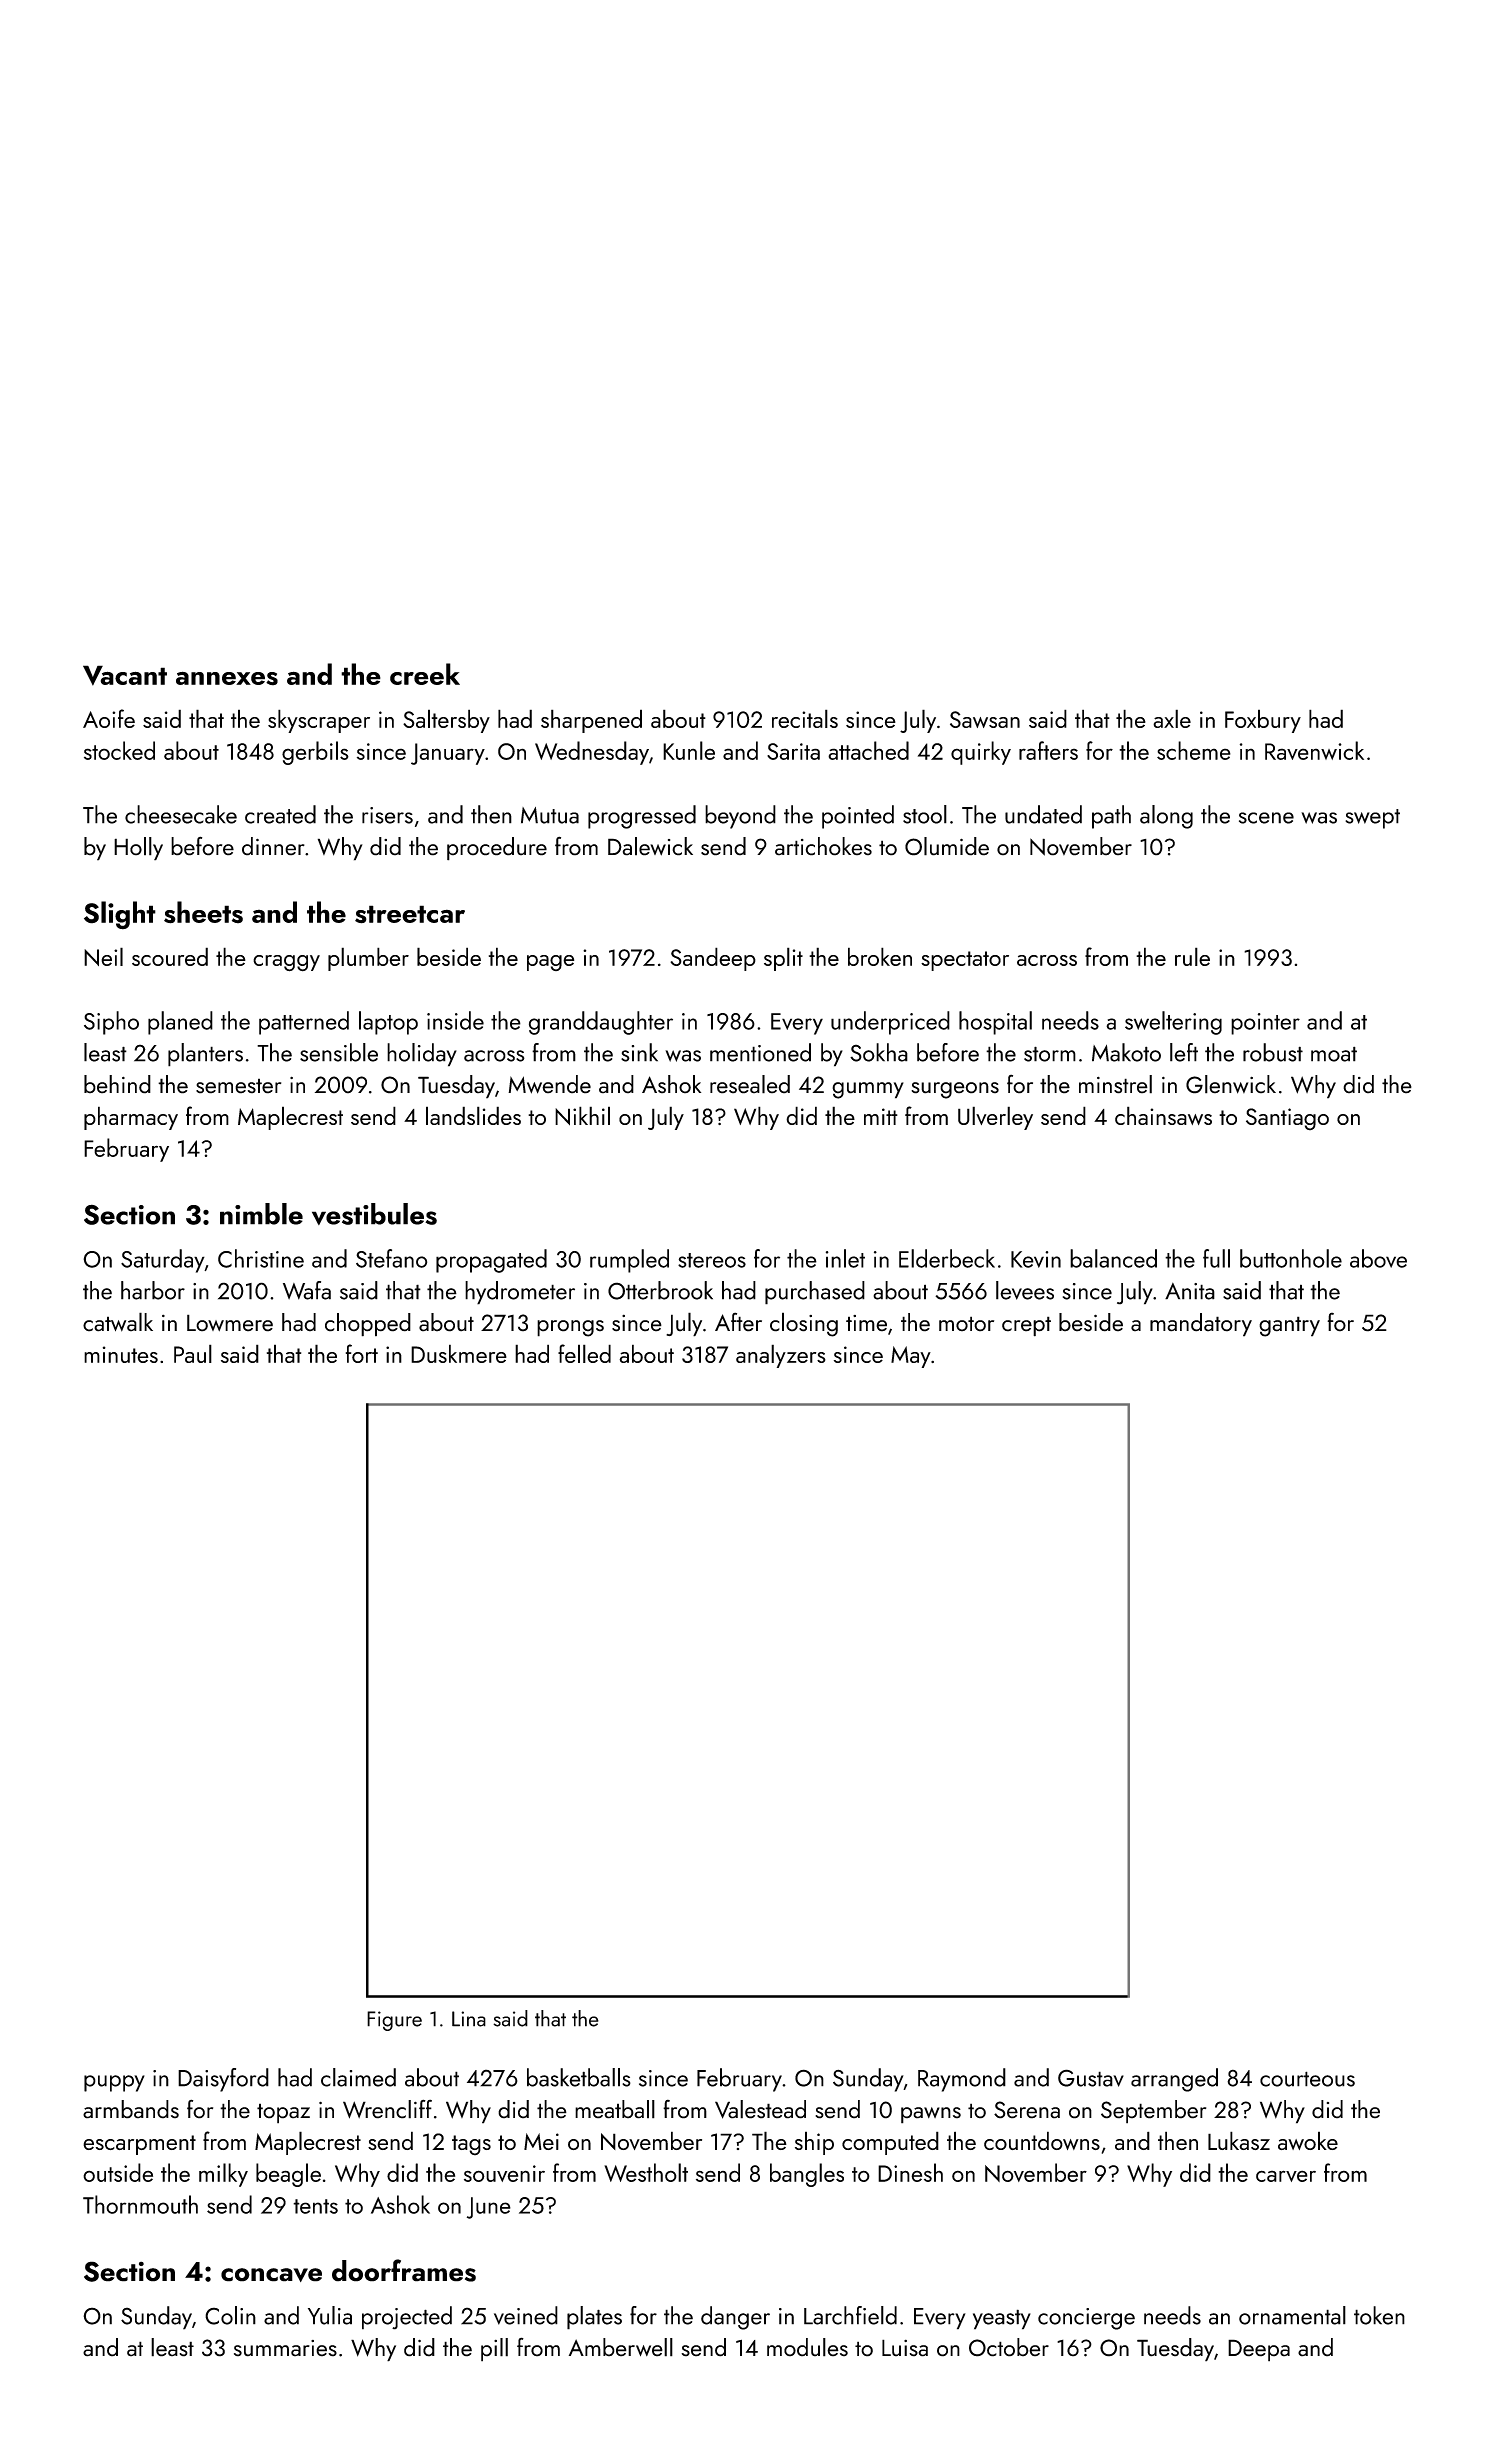 This screenshot has width=1496, height=2464. Describe the element at coordinates (469, 2019) in the screenshot. I see `Lina` at that location.
